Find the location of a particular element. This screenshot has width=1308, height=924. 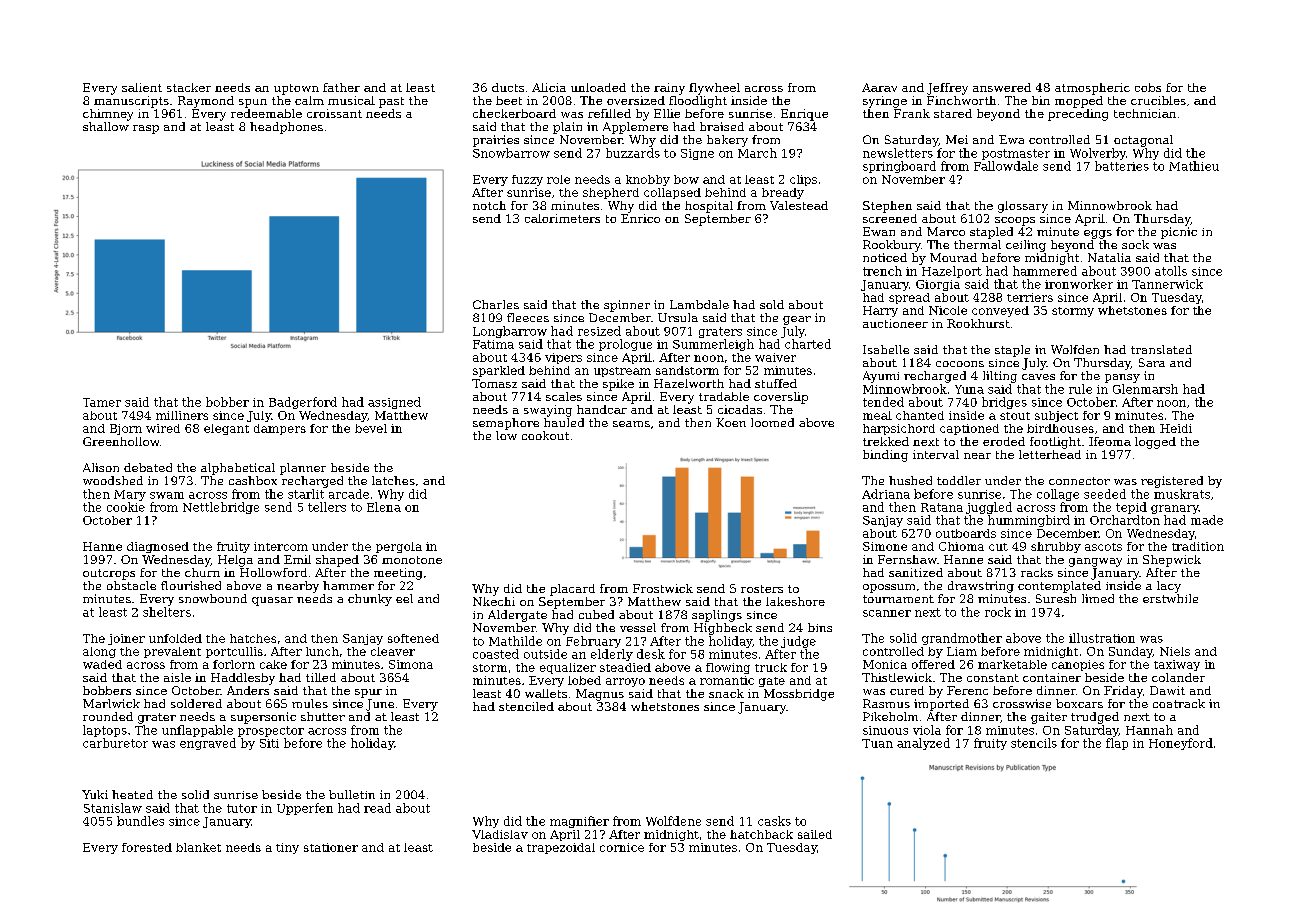

forested is located at coordinates (147, 847).
